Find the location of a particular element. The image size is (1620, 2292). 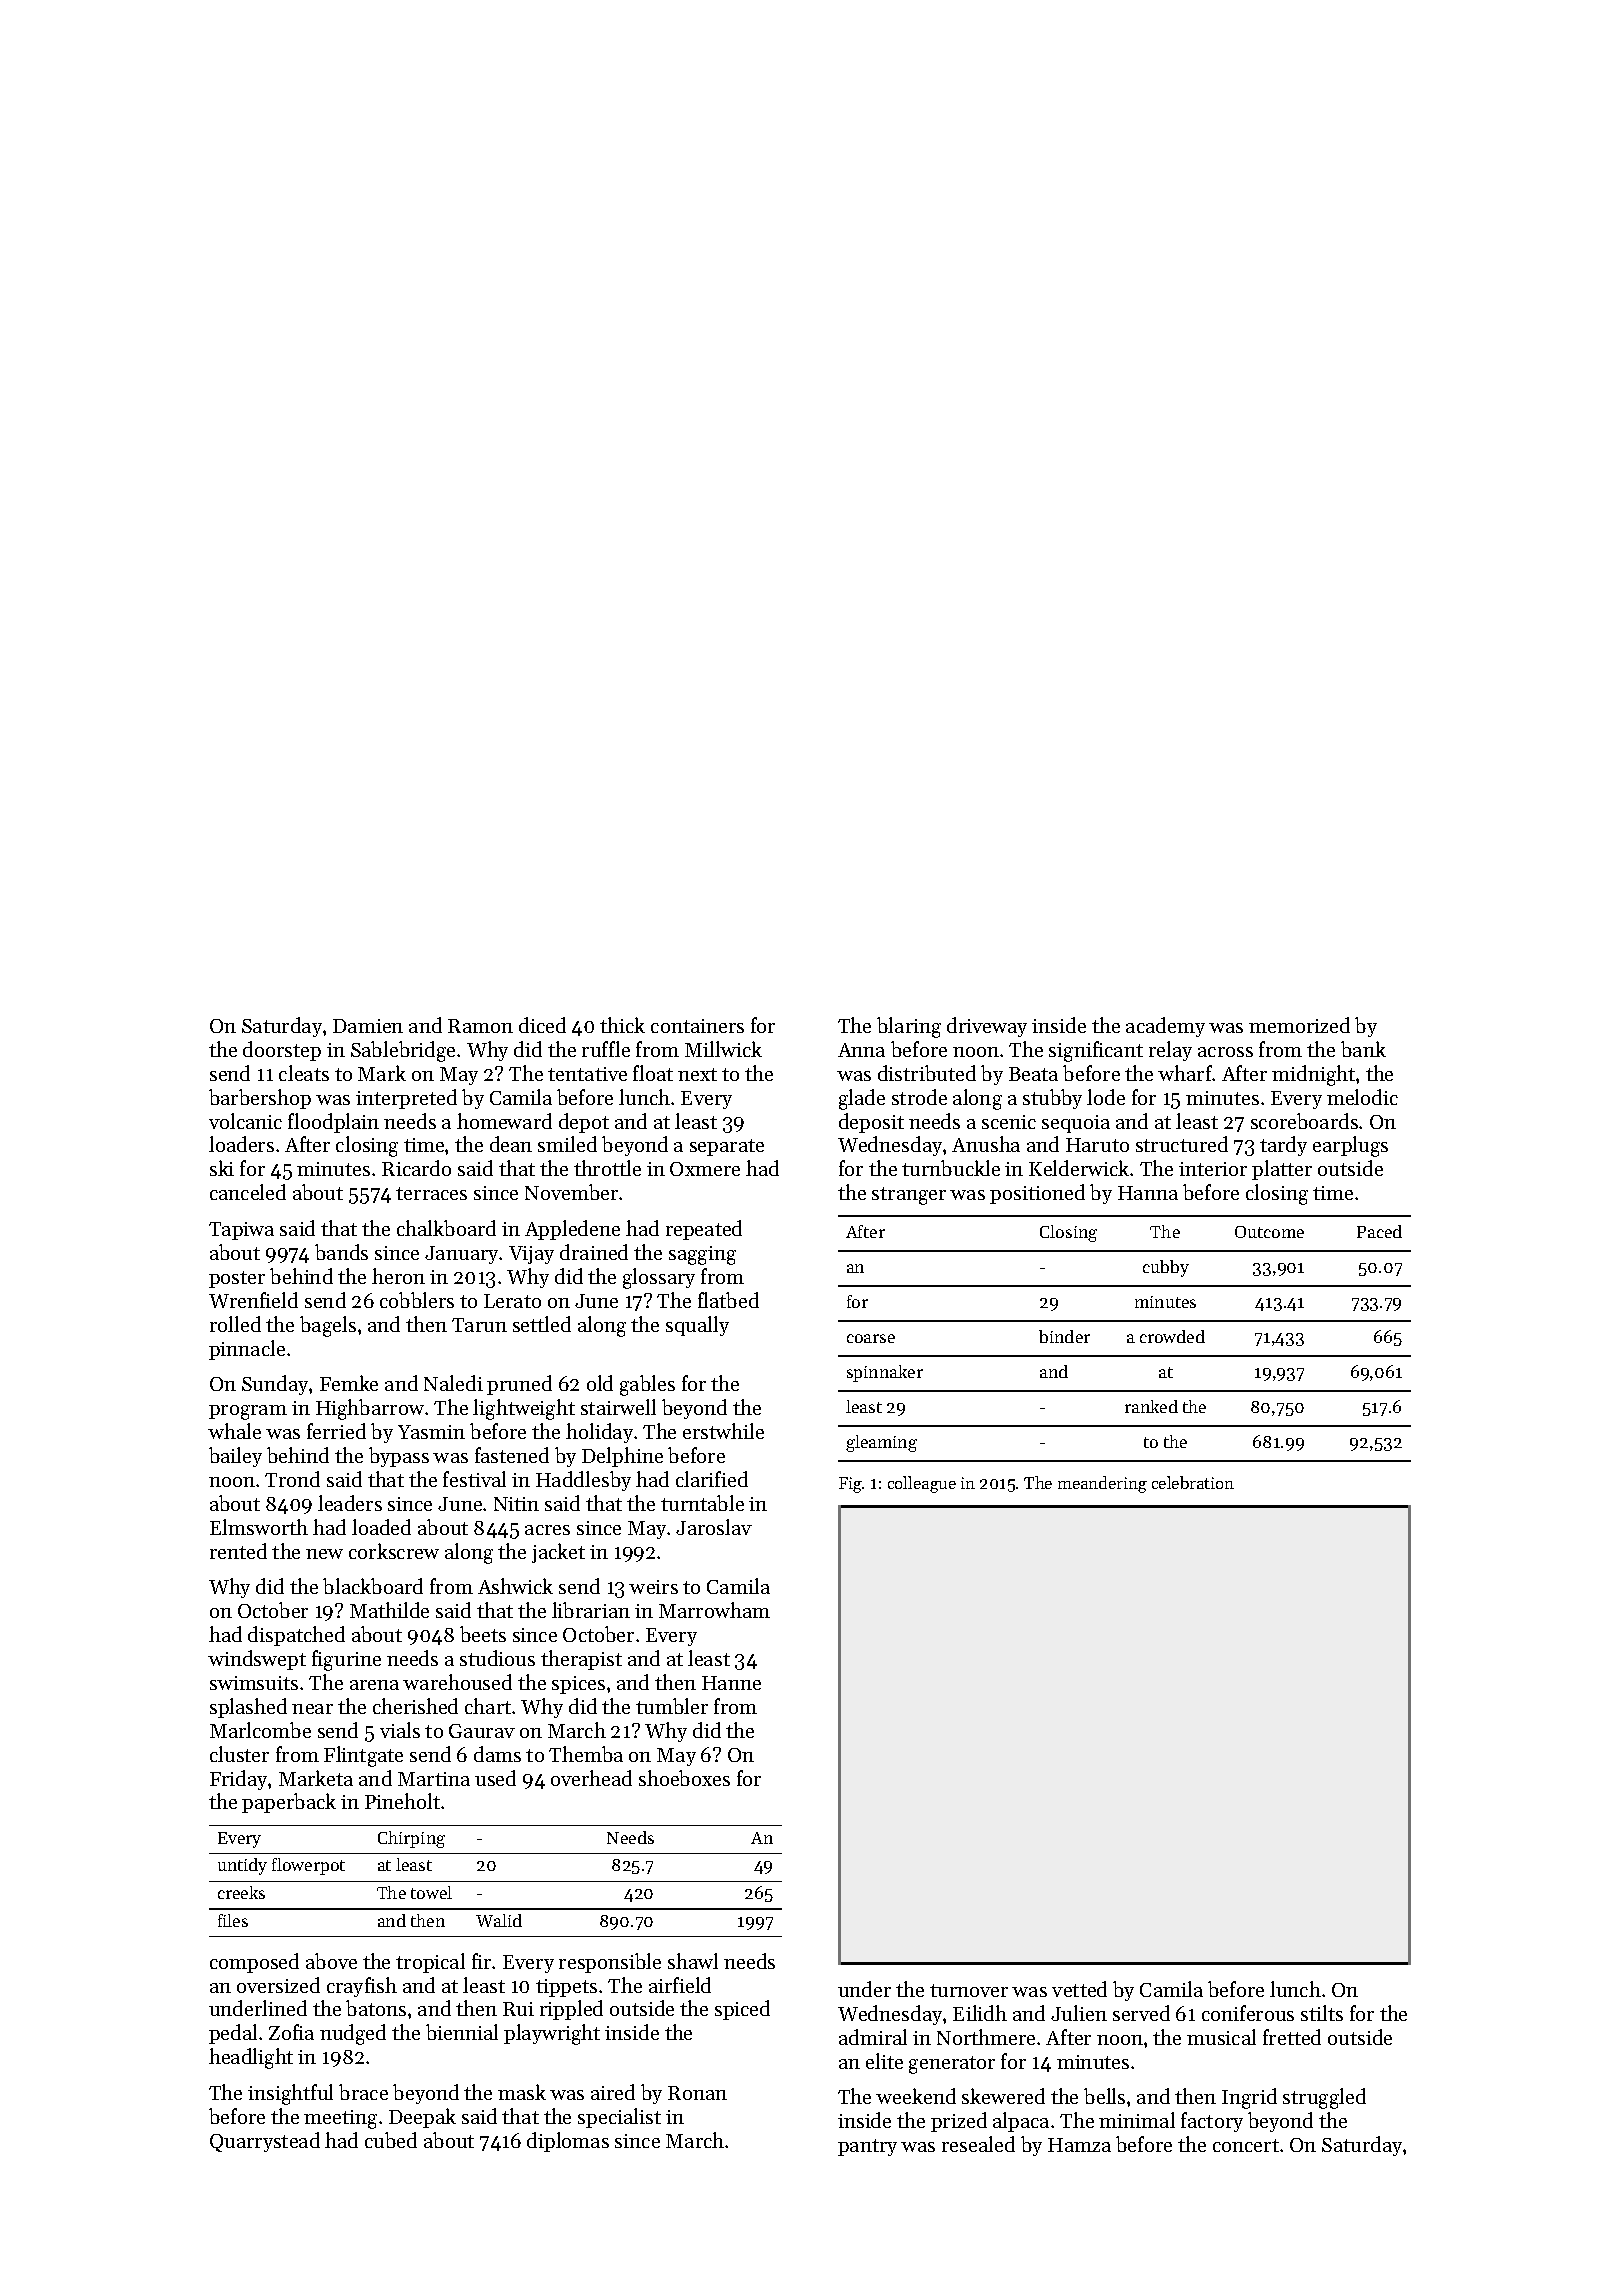

old is located at coordinates (600, 1383).
